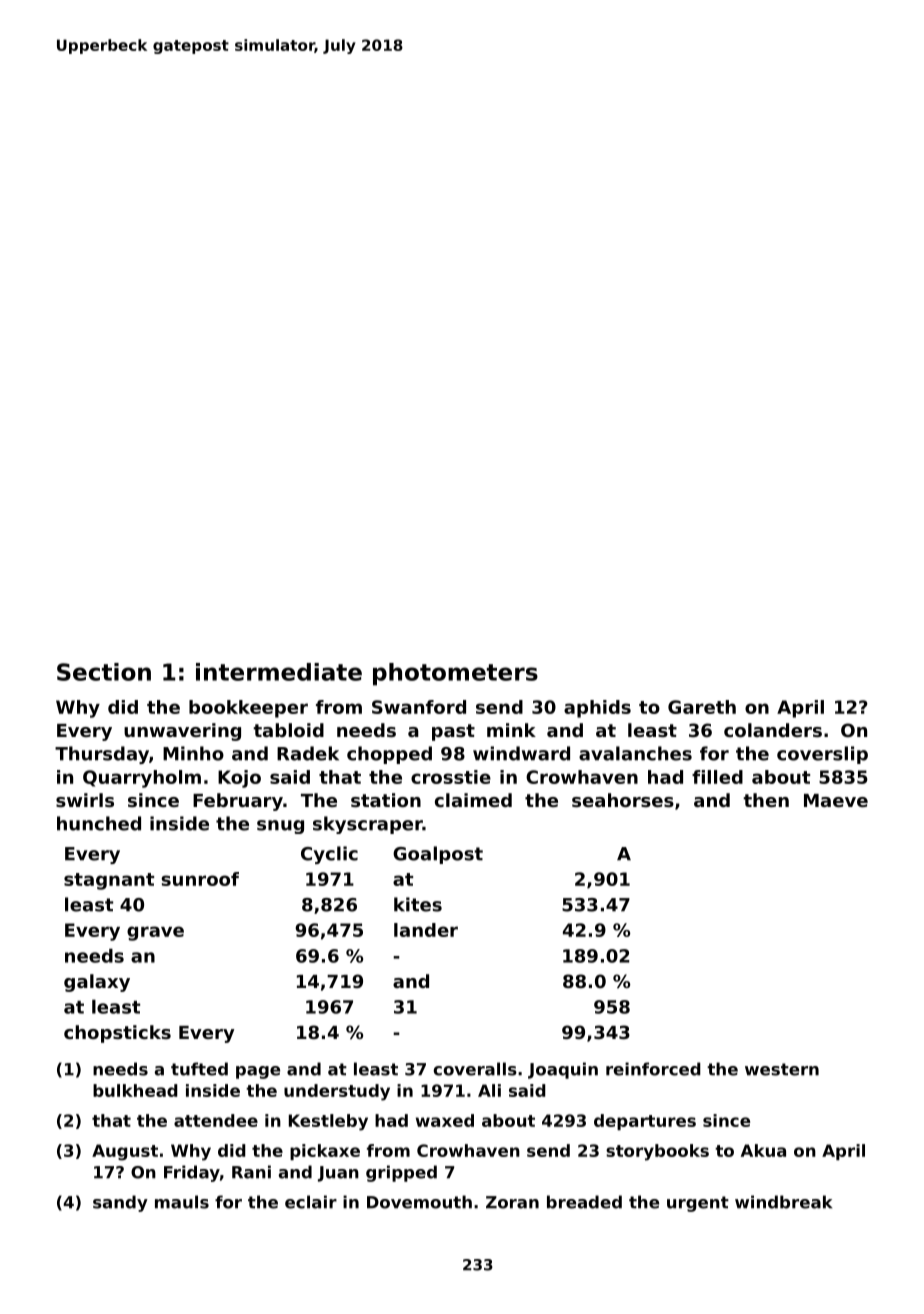  What do you see at coordinates (698, 1204) in the screenshot?
I see `urgent` at bounding box center [698, 1204].
